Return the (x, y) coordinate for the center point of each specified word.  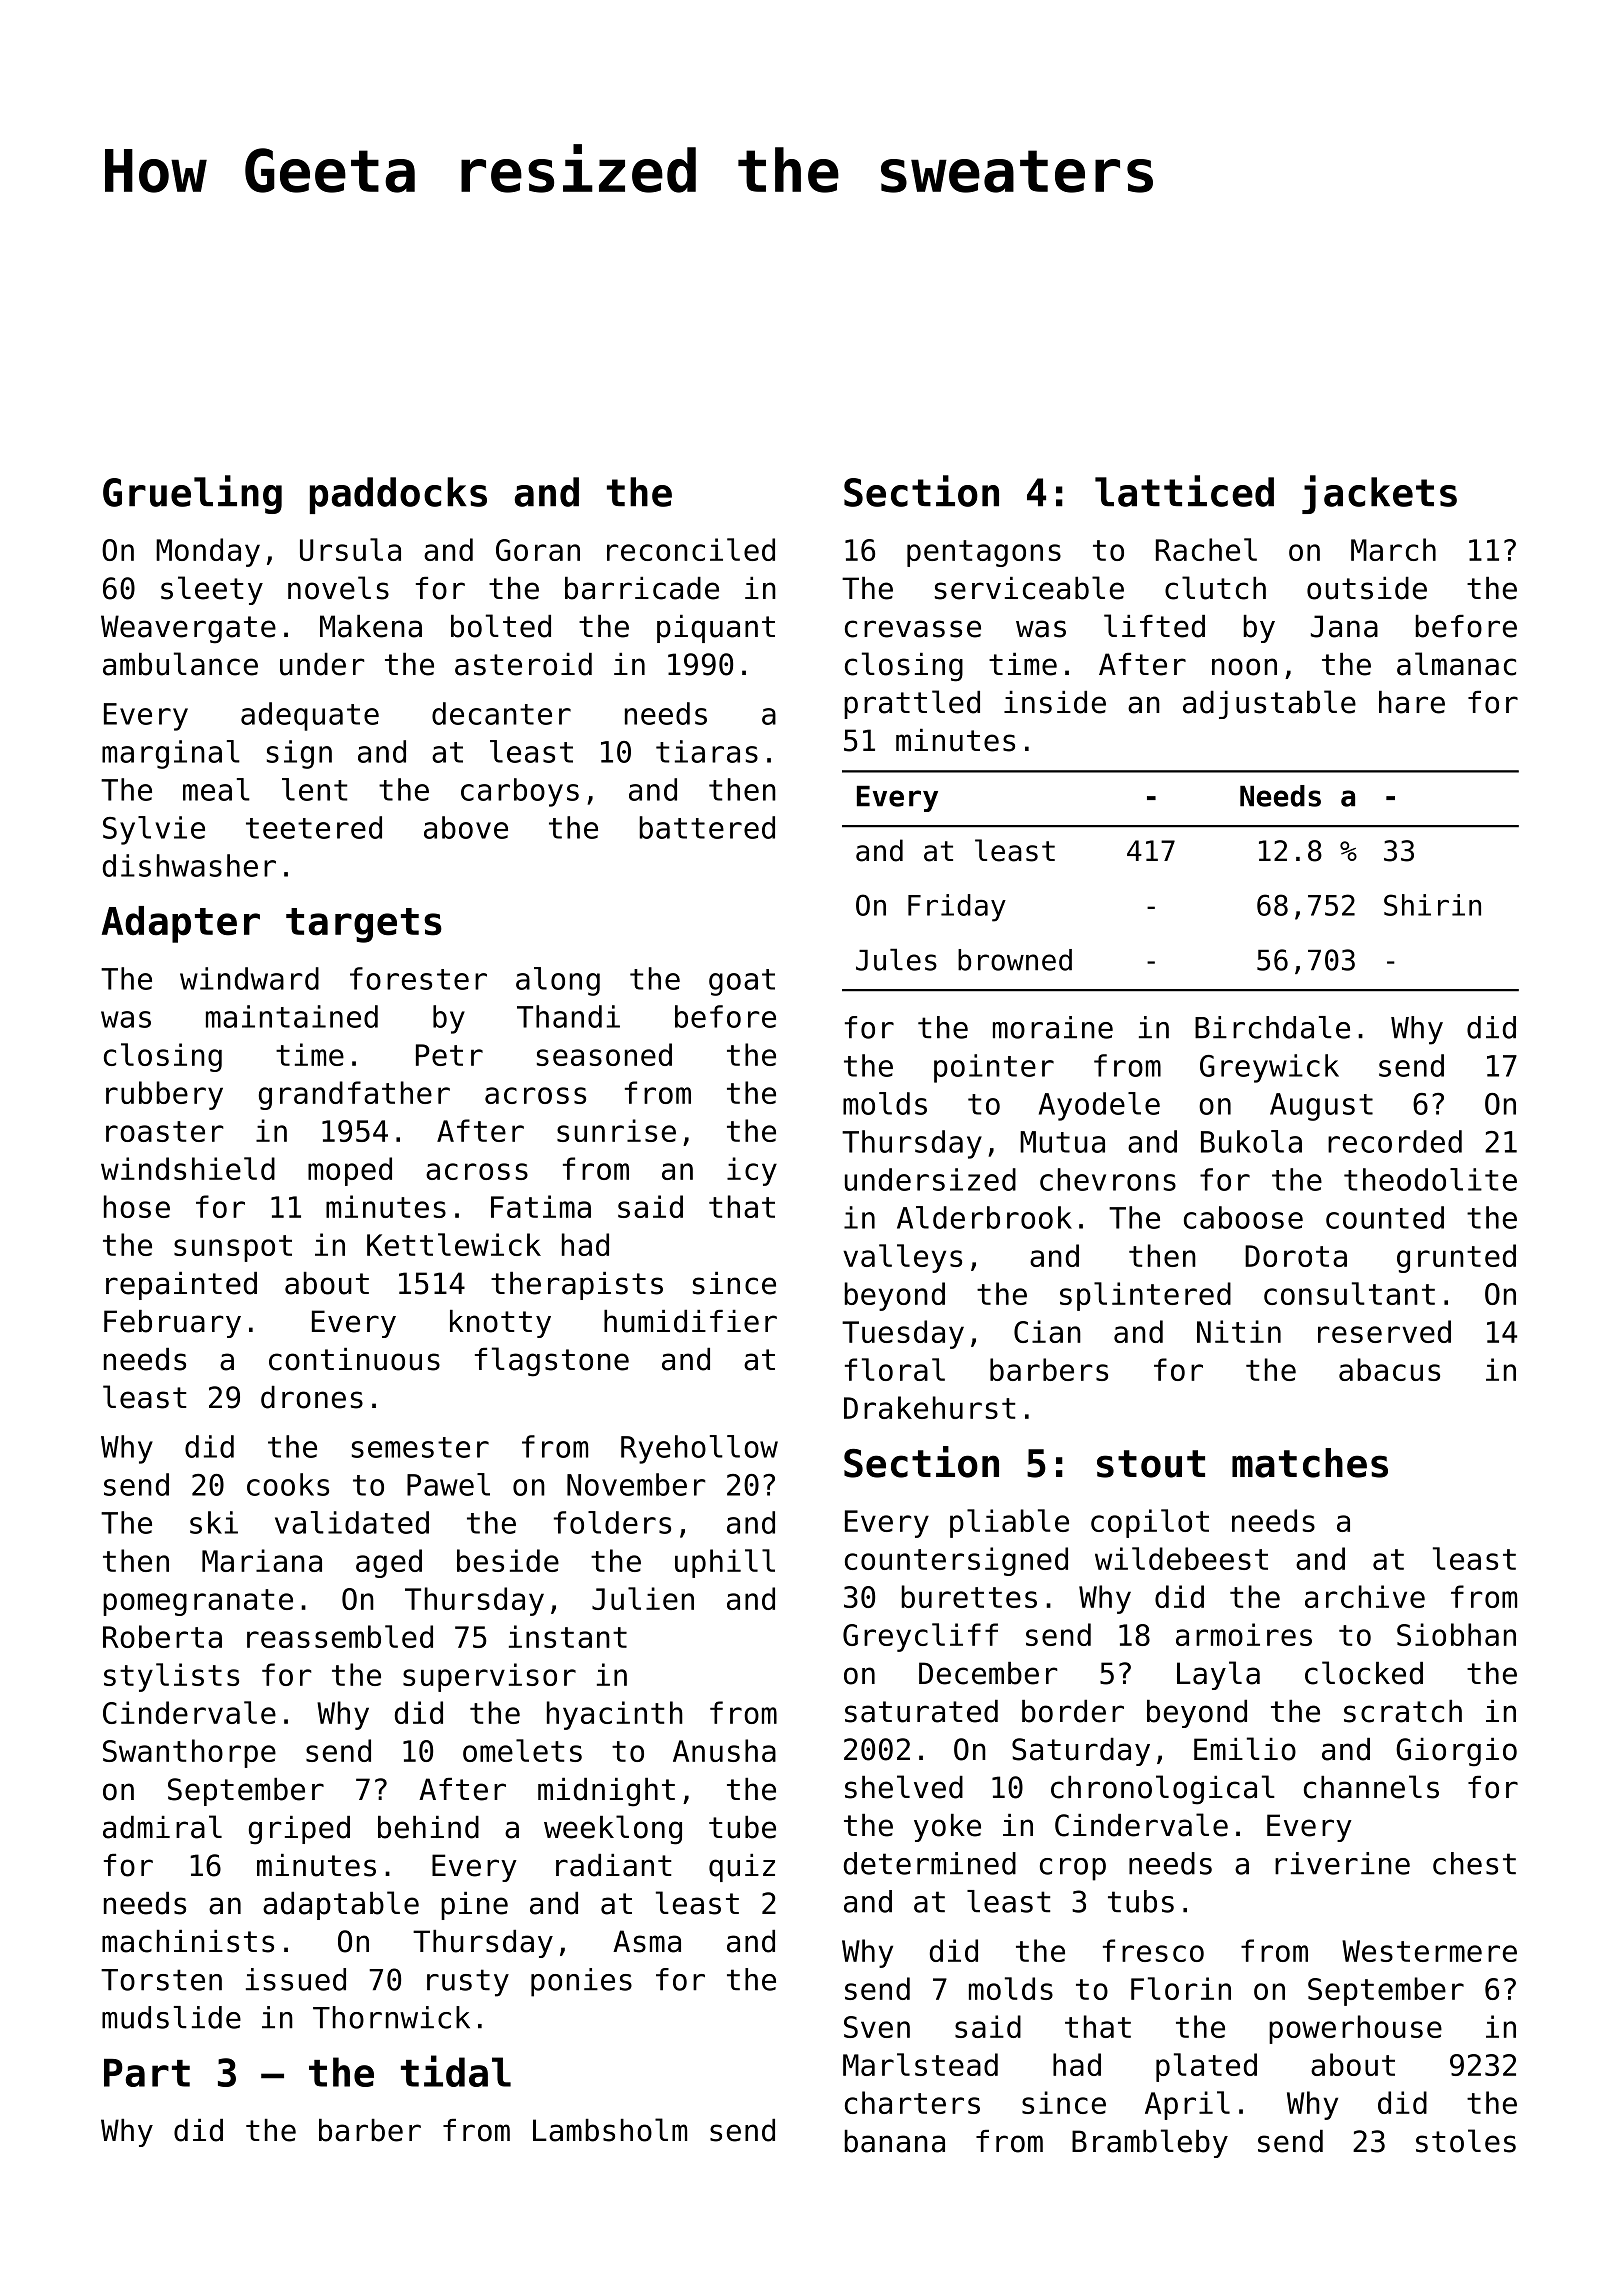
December (988, 1673)
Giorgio (1456, 1752)
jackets (1379, 494)
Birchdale (1272, 1027)
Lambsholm (610, 2130)
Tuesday (903, 1334)
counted (1385, 1217)
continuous (354, 1359)
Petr (449, 1055)
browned (1015, 960)
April (1187, 2105)
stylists (171, 1677)
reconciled (691, 549)
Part (147, 2073)
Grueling (192, 494)
